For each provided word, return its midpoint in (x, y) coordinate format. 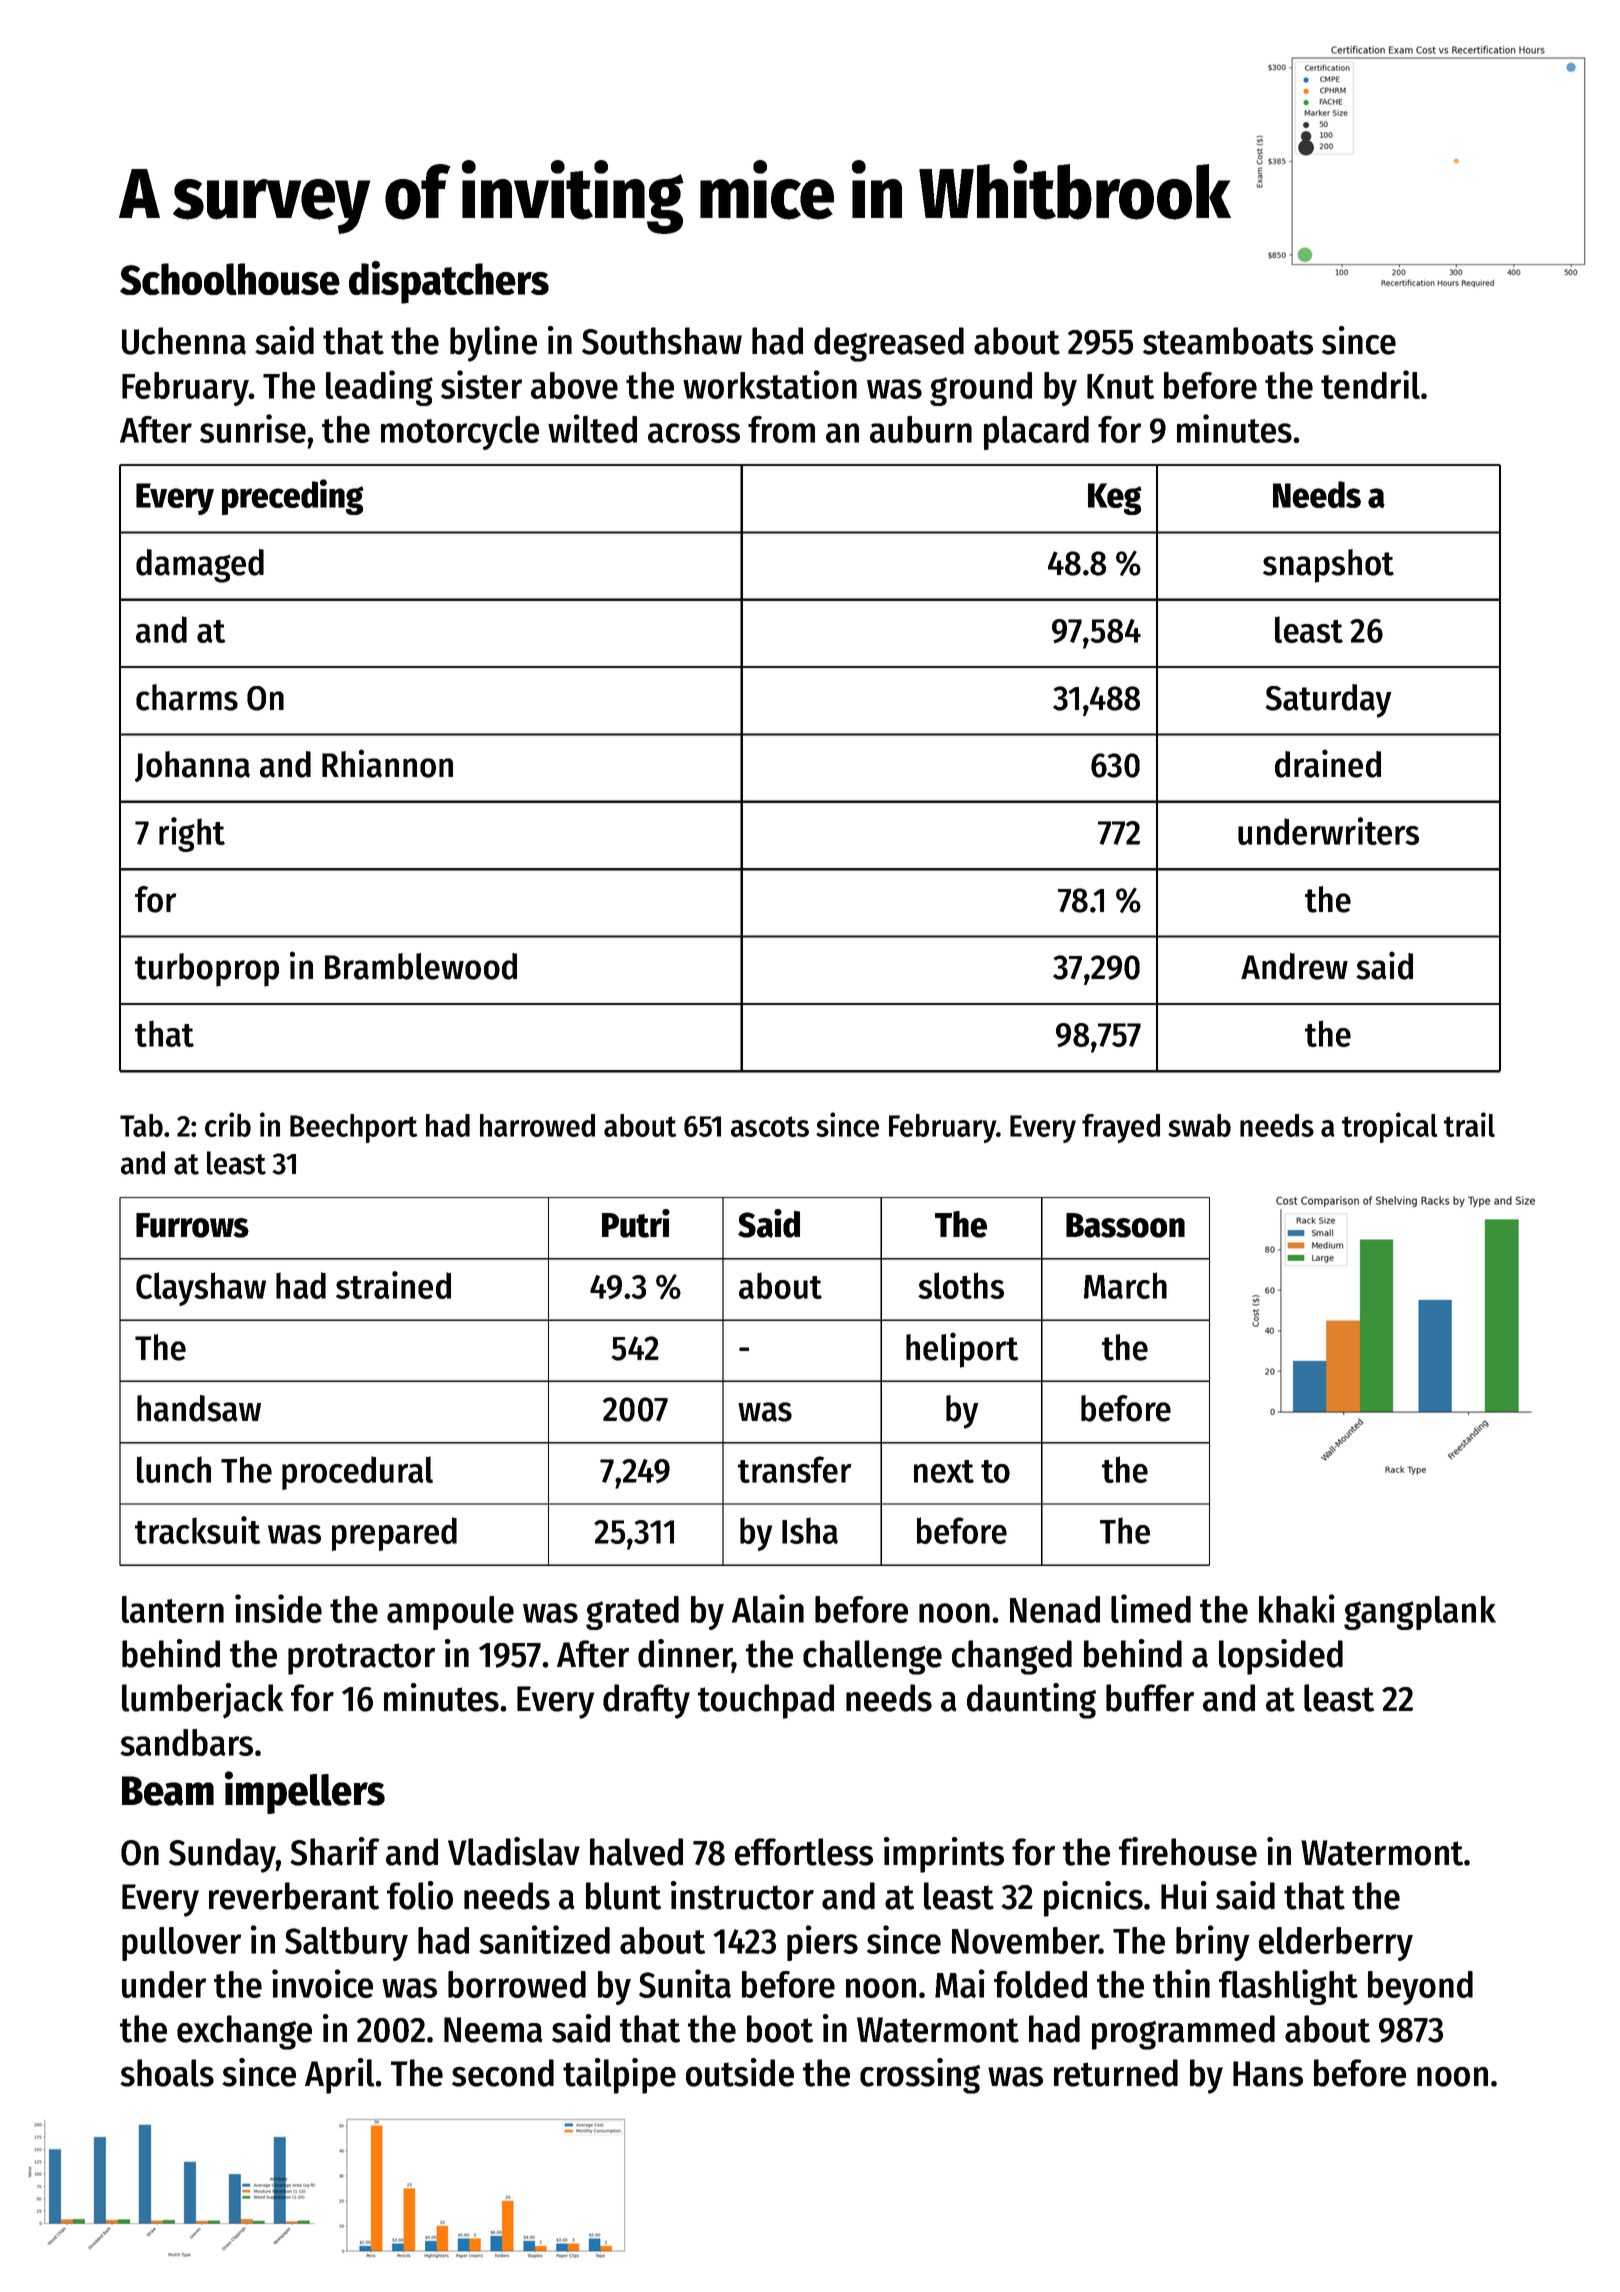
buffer (1150, 1698)
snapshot (1328, 566)
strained (393, 1285)
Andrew (1294, 966)
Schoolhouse (230, 279)
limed (1151, 1608)
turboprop (207, 970)
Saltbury (346, 1944)
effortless (804, 1852)
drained (1328, 763)
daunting (1031, 1701)
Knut (1120, 386)
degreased (889, 344)
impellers (305, 1792)
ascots (770, 1126)
